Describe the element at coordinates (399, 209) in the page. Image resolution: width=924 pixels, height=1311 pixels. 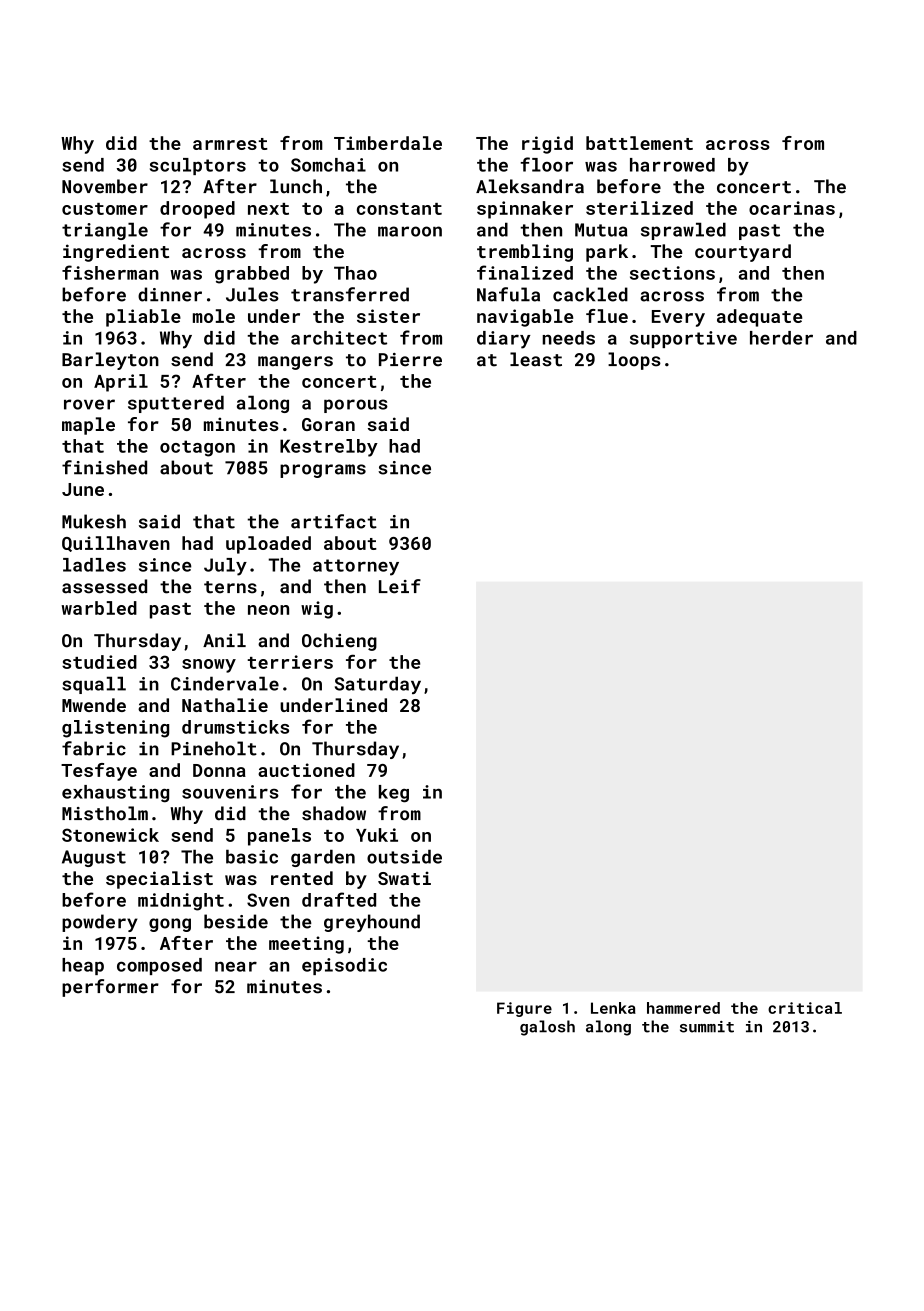
I see `constant` at that location.
